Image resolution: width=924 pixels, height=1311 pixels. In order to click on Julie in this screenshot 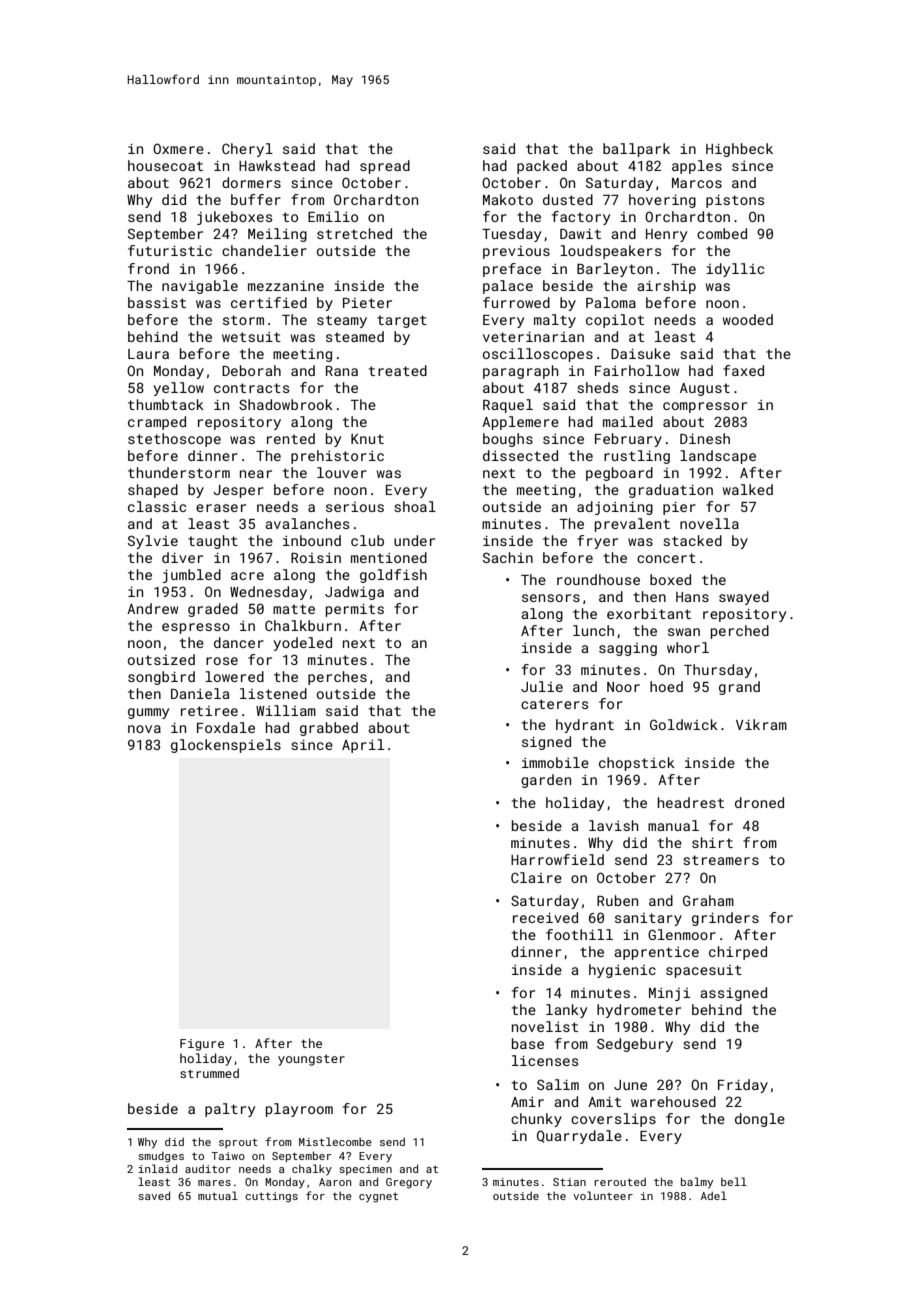, I will do `click(542, 686)`.
